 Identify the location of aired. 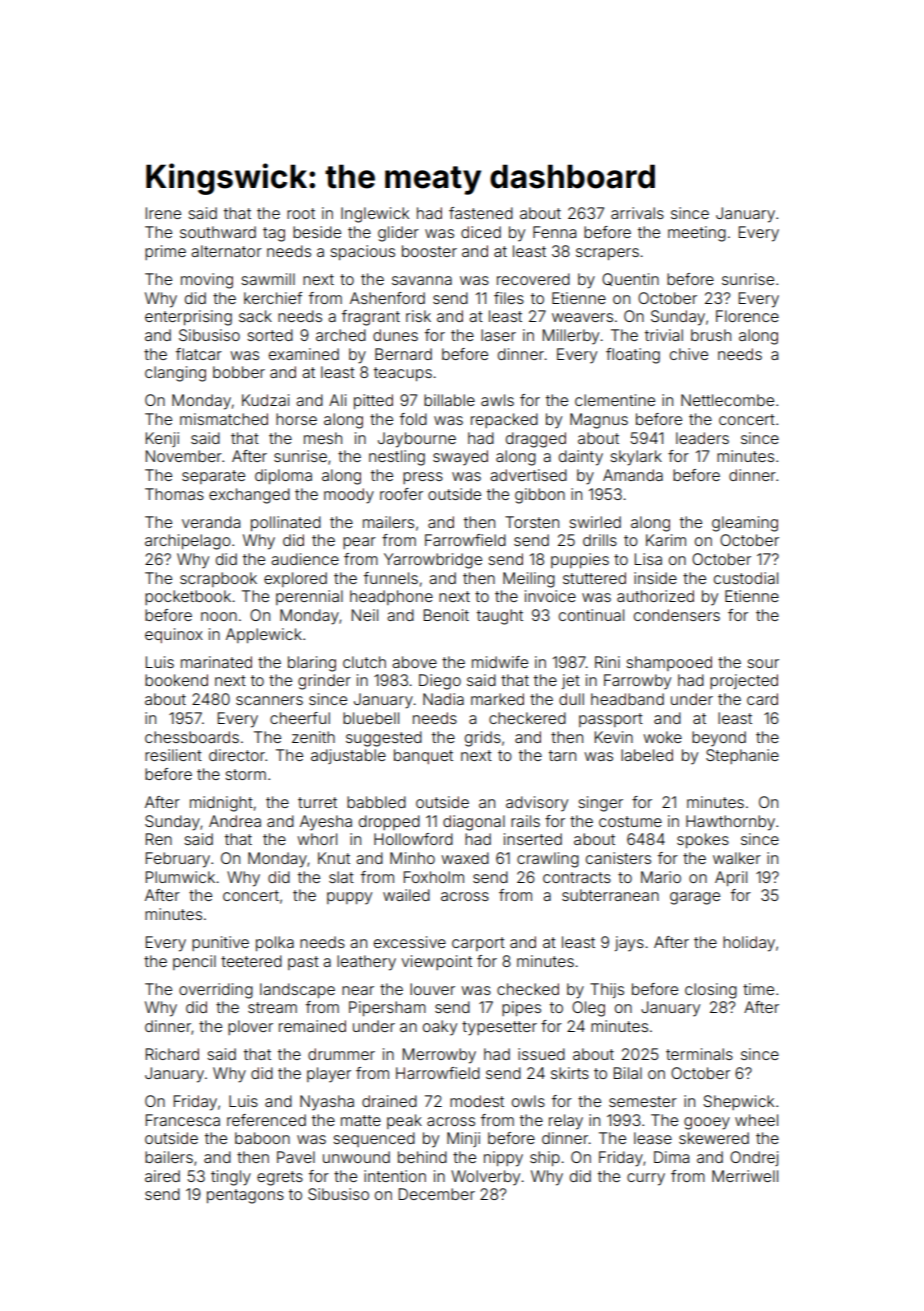
(162, 1176).
